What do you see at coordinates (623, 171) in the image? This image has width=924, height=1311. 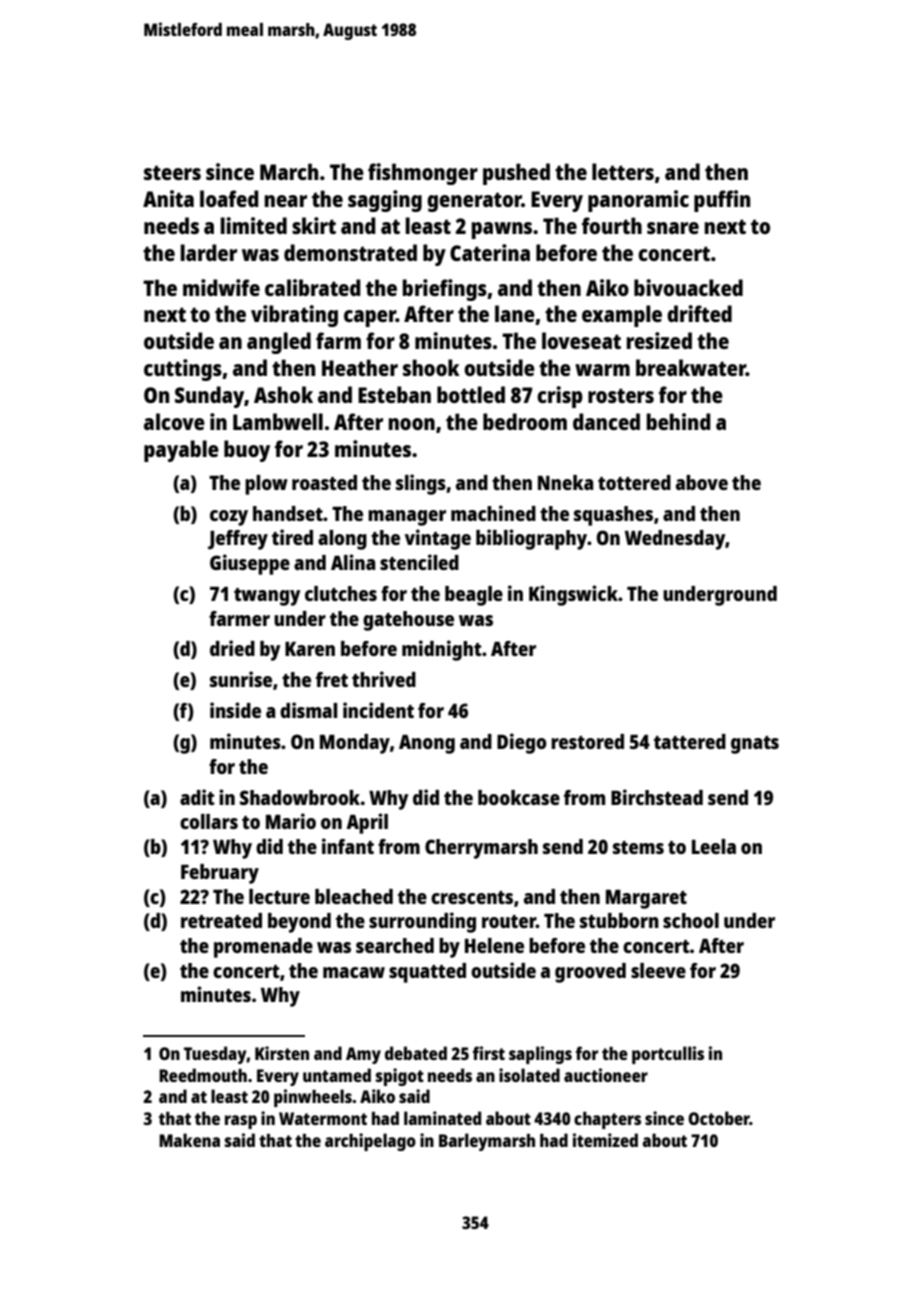 I see `letters` at bounding box center [623, 171].
